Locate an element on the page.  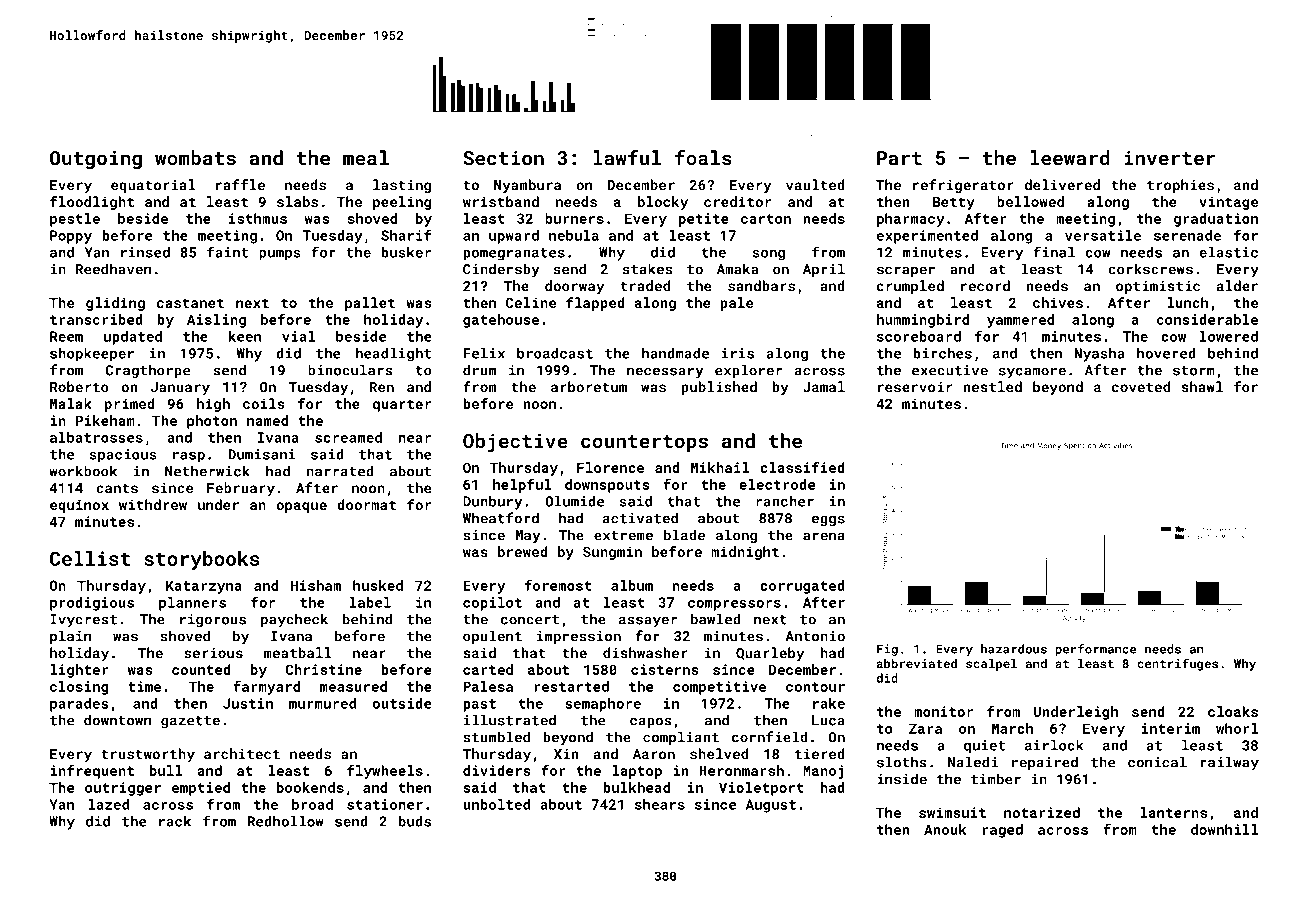
graduation is located at coordinates (1216, 220).
